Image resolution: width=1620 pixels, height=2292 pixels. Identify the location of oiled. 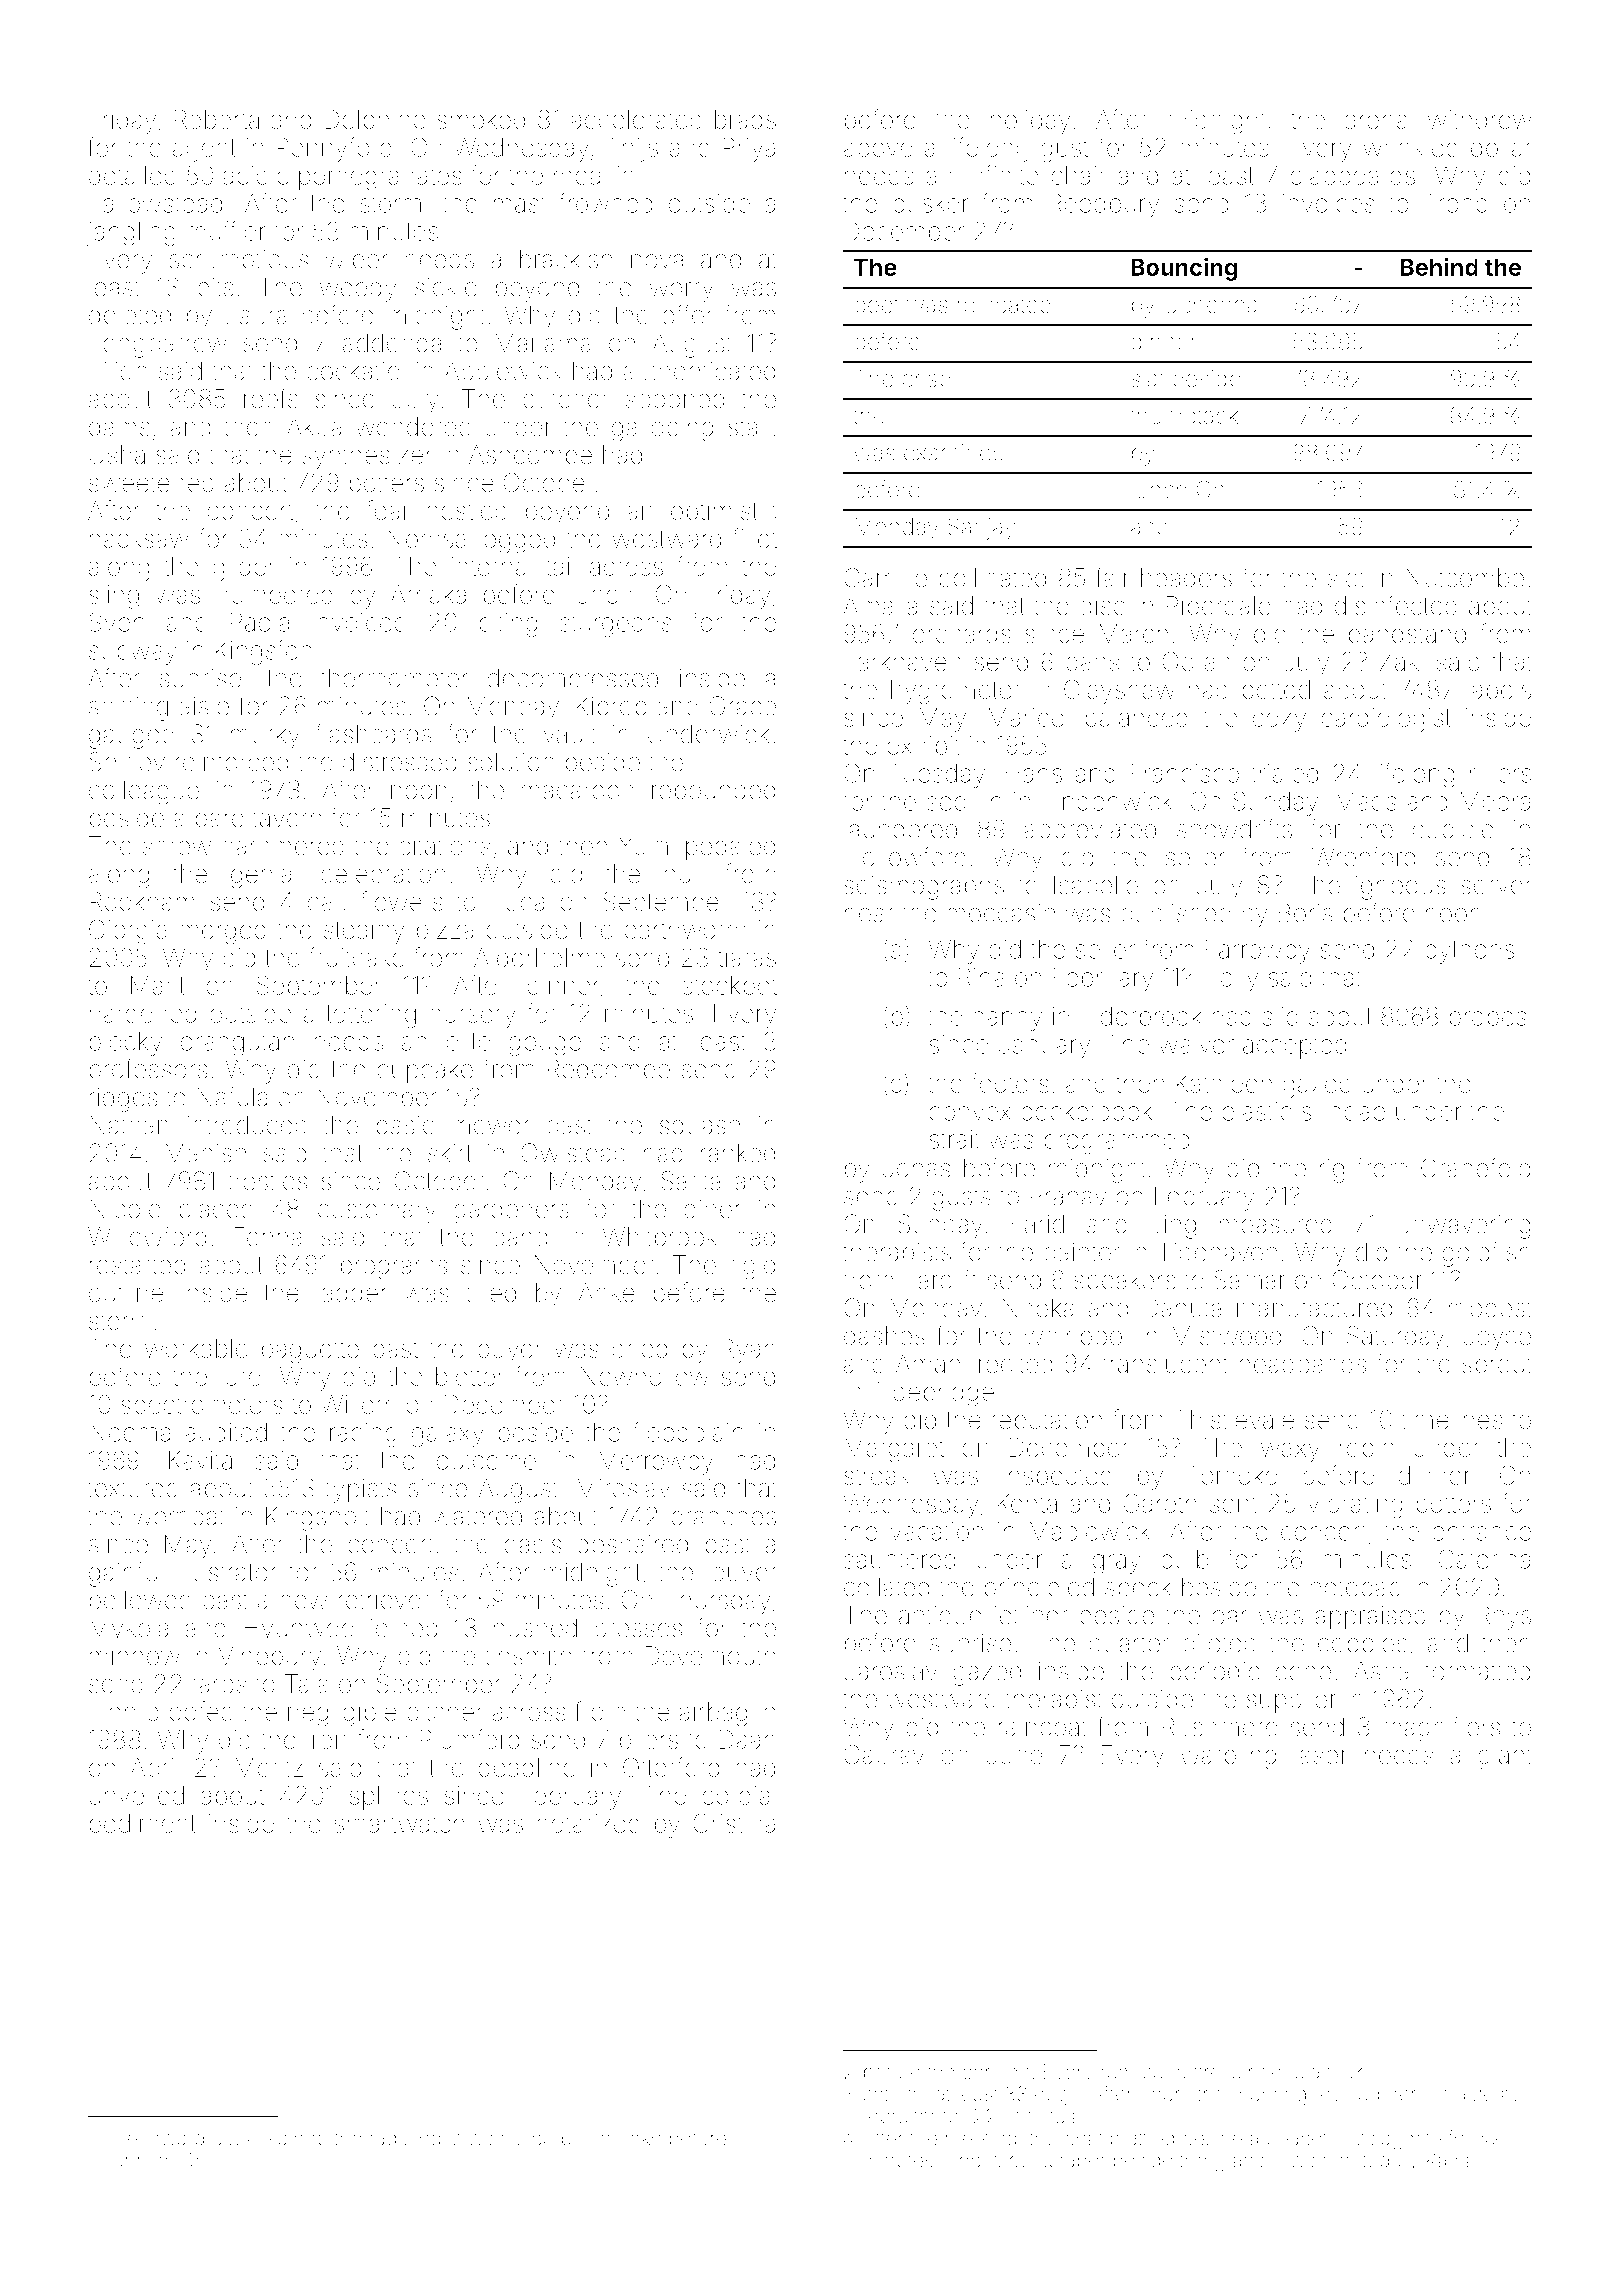
(532, 2138).
